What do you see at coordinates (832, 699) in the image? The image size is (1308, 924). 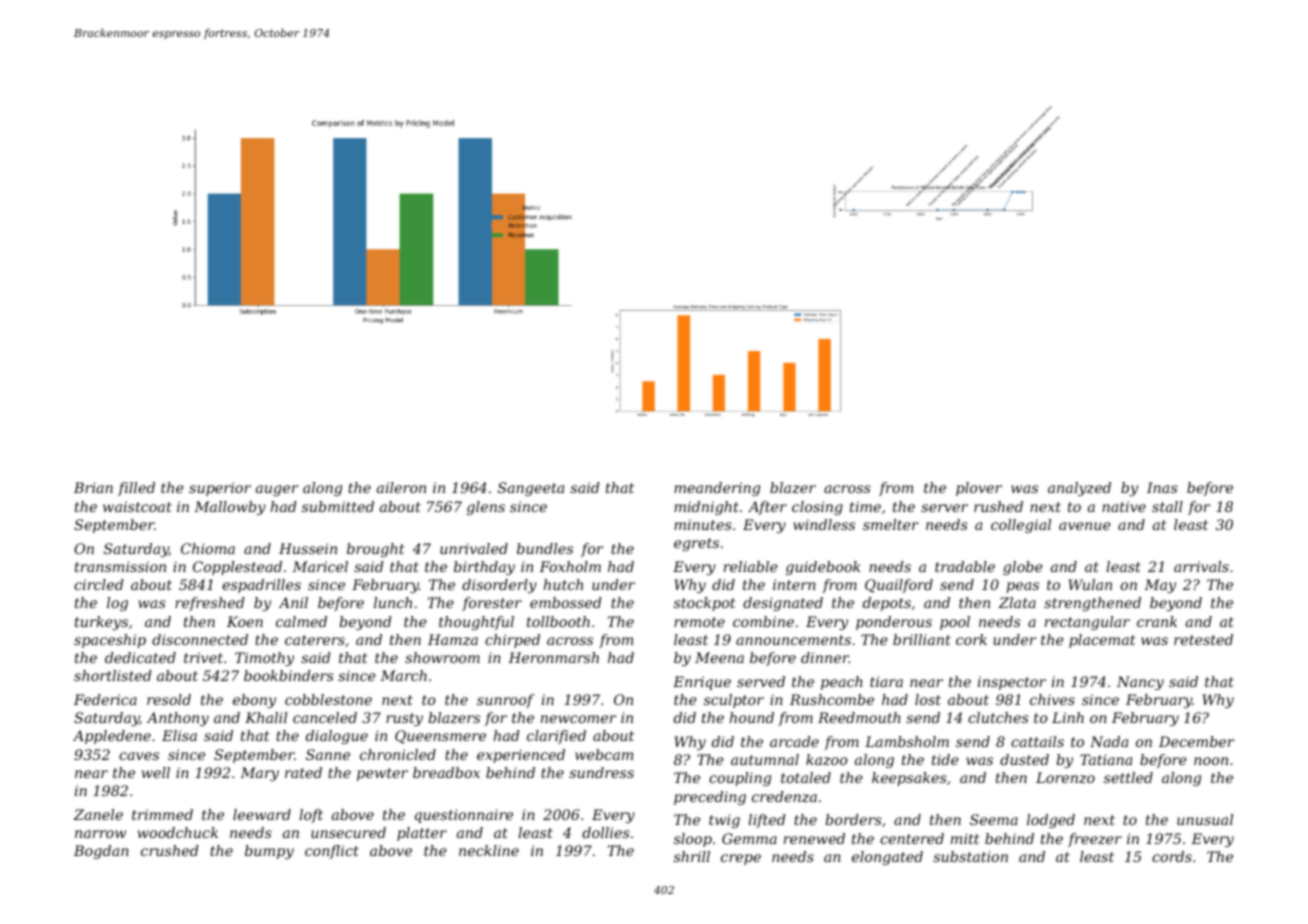 I see `Rushcombe` at bounding box center [832, 699].
